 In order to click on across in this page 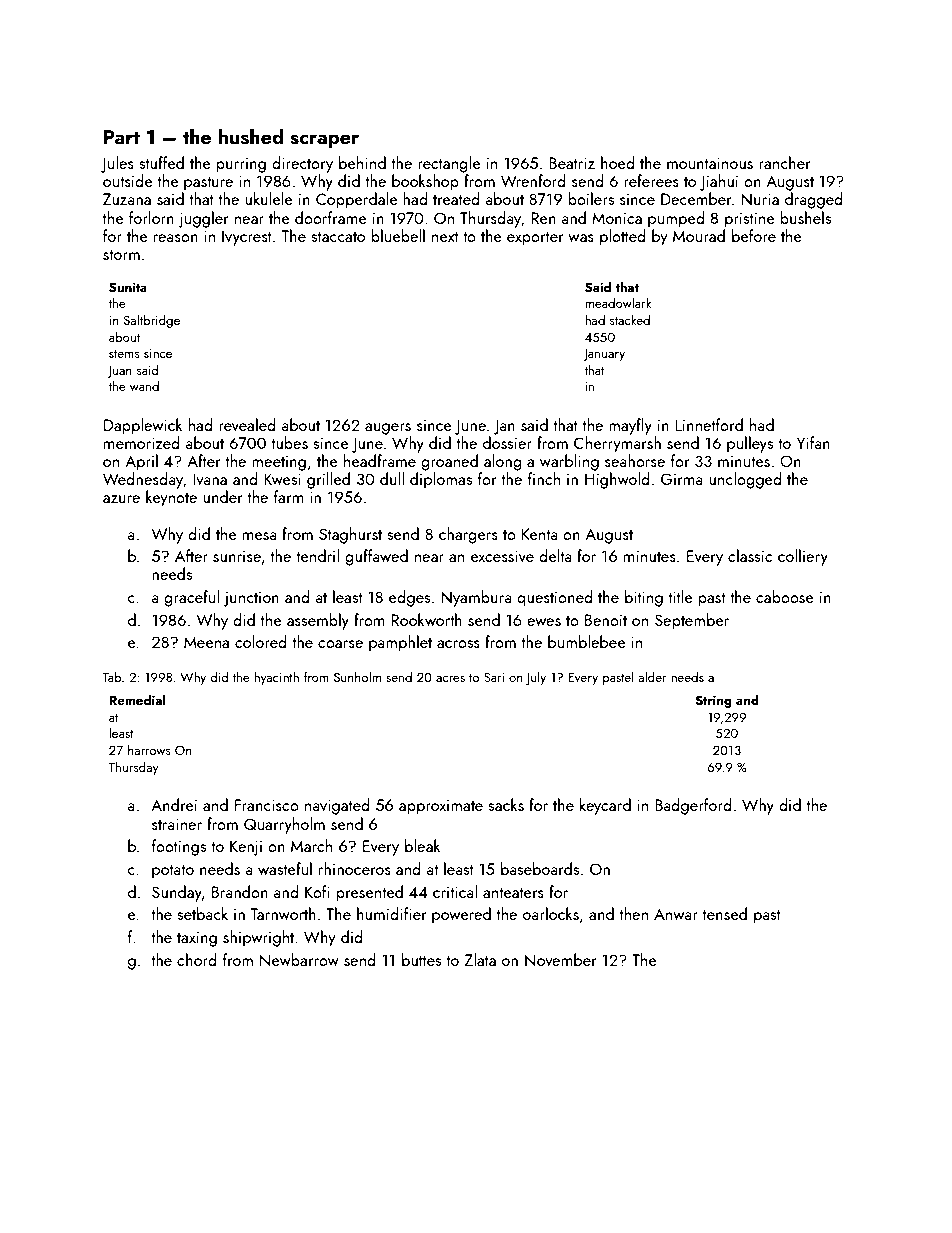, I will do `click(458, 644)`.
